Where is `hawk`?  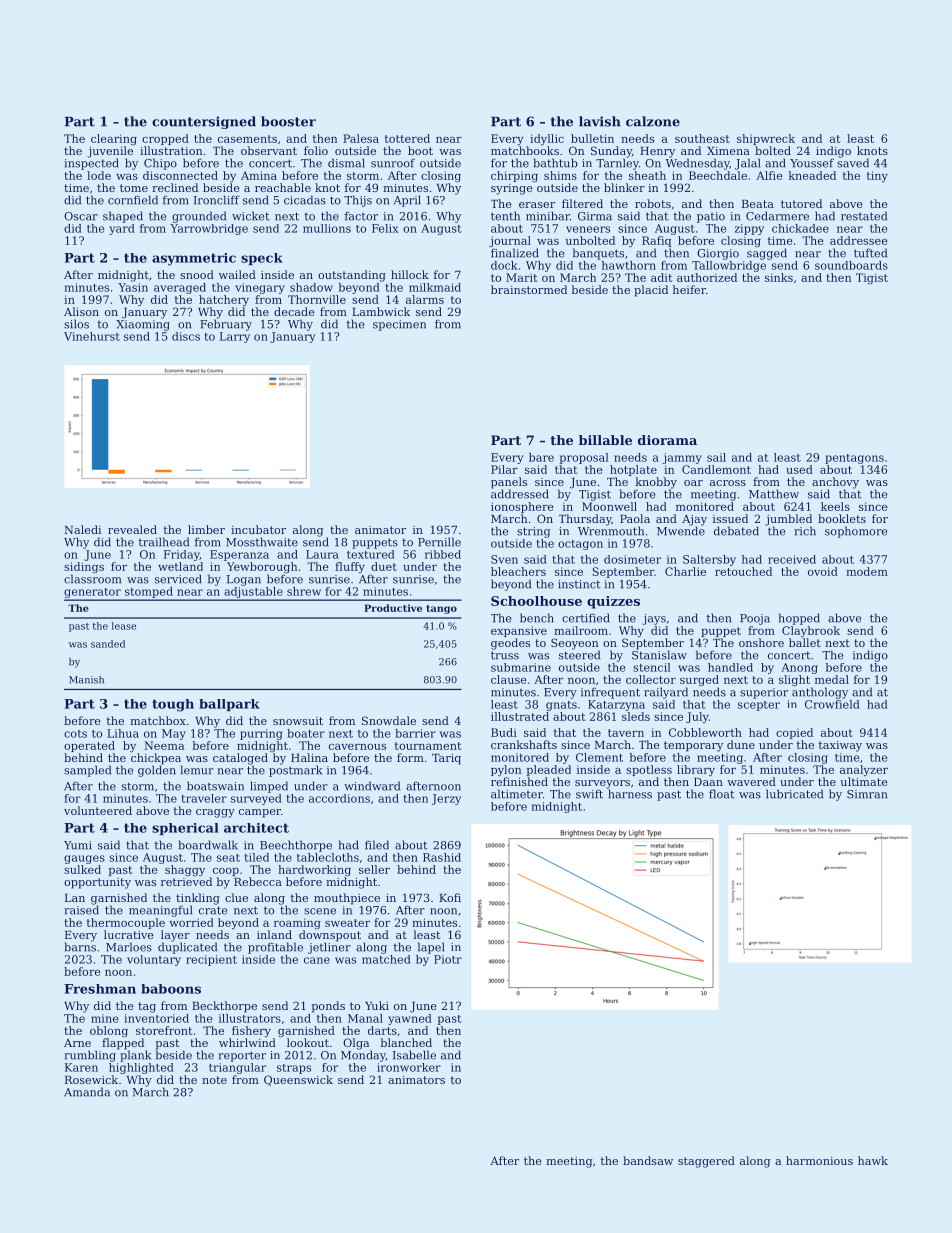
hawk is located at coordinates (873, 1160).
